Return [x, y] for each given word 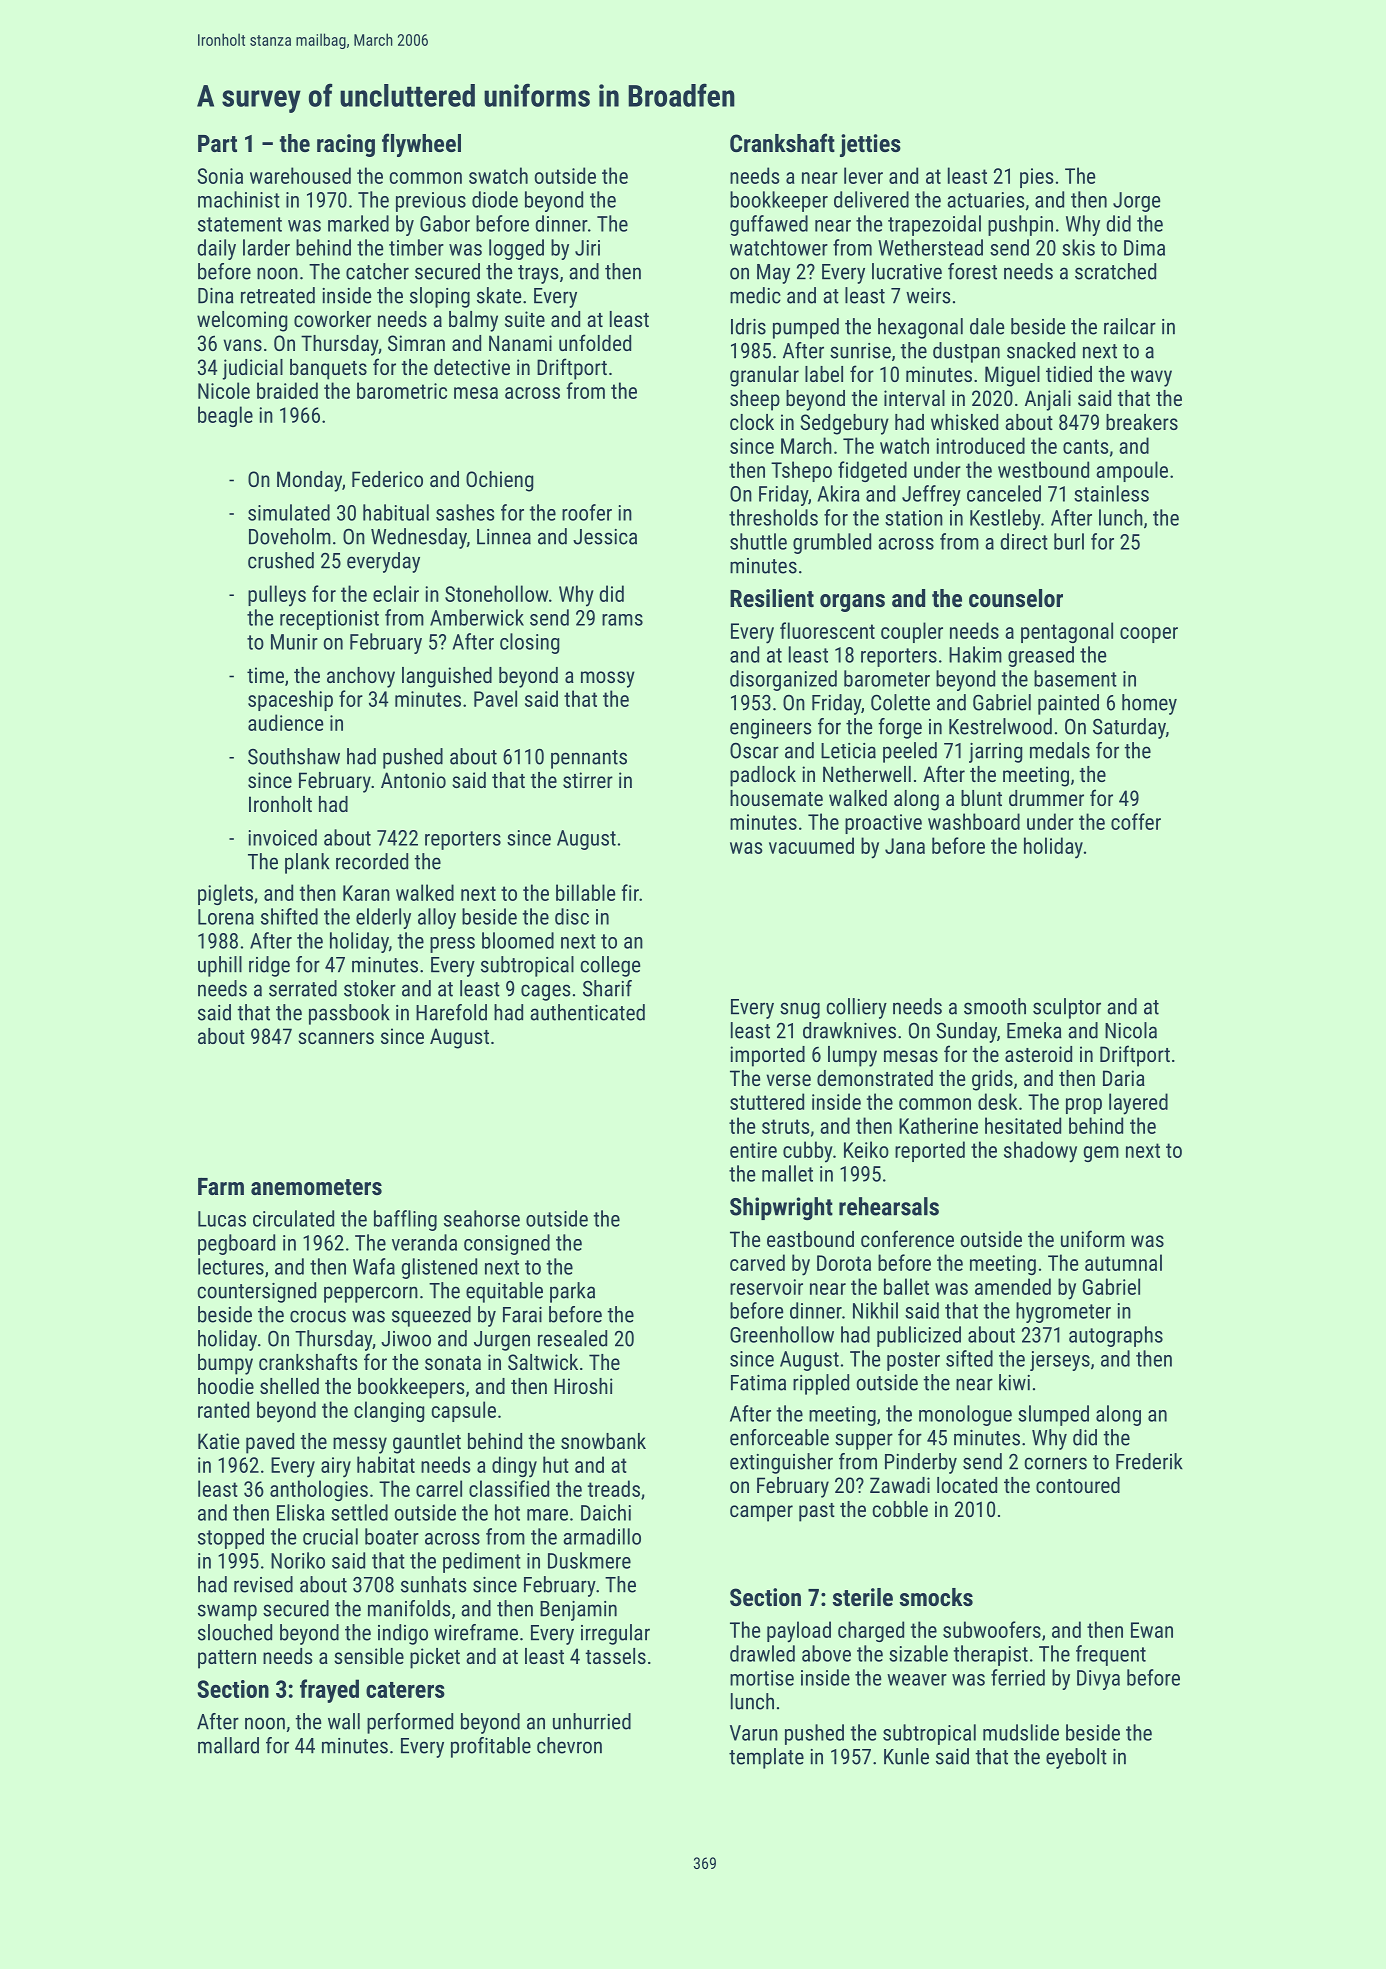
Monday [309, 481]
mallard [228, 1745]
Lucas [222, 1219]
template [766, 1758]
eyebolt [1076, 1758]
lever [863, 175]
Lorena [226, 917]
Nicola [1131, 1030]
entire [753, 1150]
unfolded [595, 342]
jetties [870, 145]
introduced [980, 445]
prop [1084, 1106]
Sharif [607, 988]
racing [346, 145]
